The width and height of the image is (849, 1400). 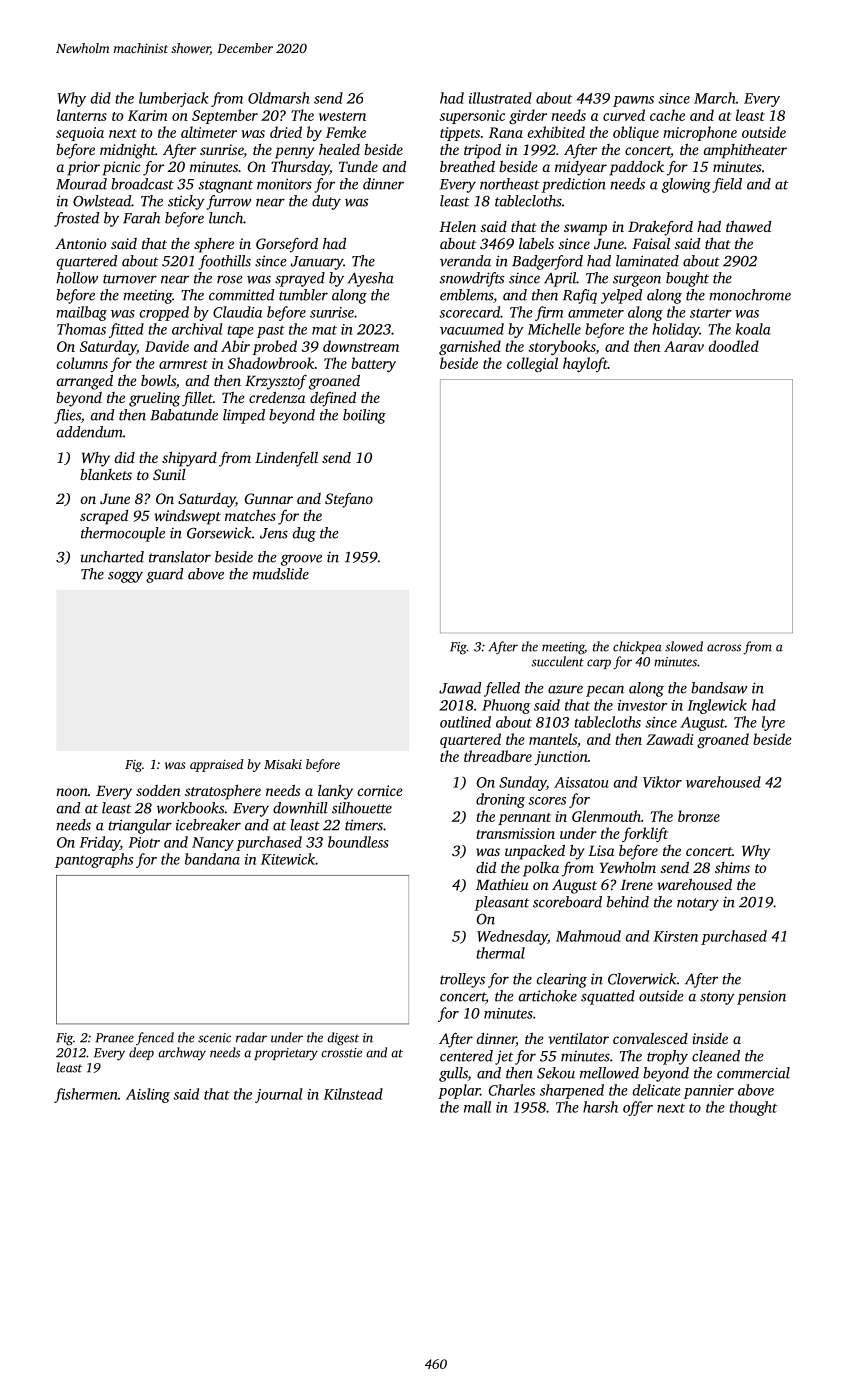 What do you see at coordinates (67, 416) in the image?
I see `flies` at bounding box center [67, 416].
